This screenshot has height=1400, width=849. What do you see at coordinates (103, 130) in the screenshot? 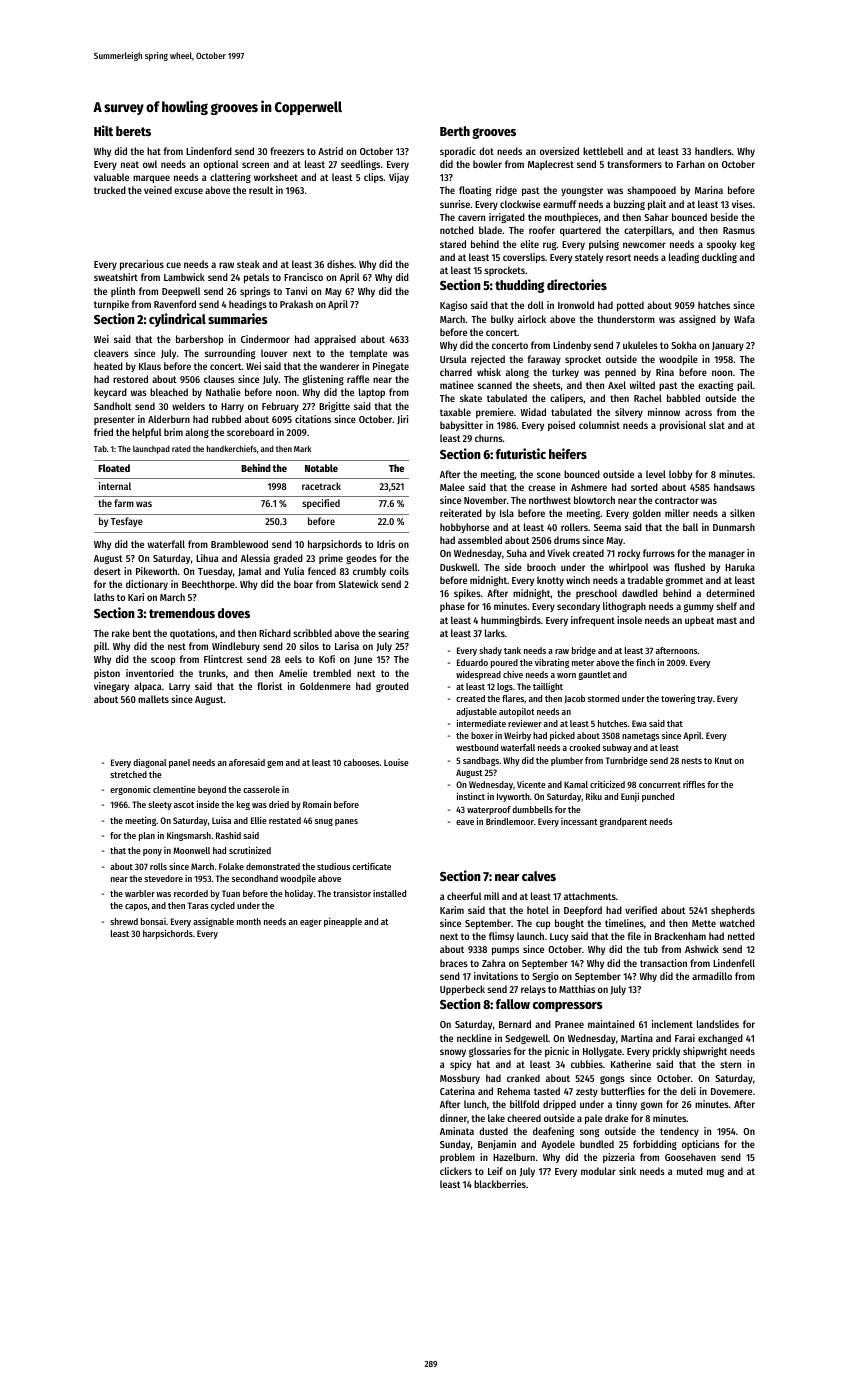
I see `Hilt` at bounding box center [103, 130].
